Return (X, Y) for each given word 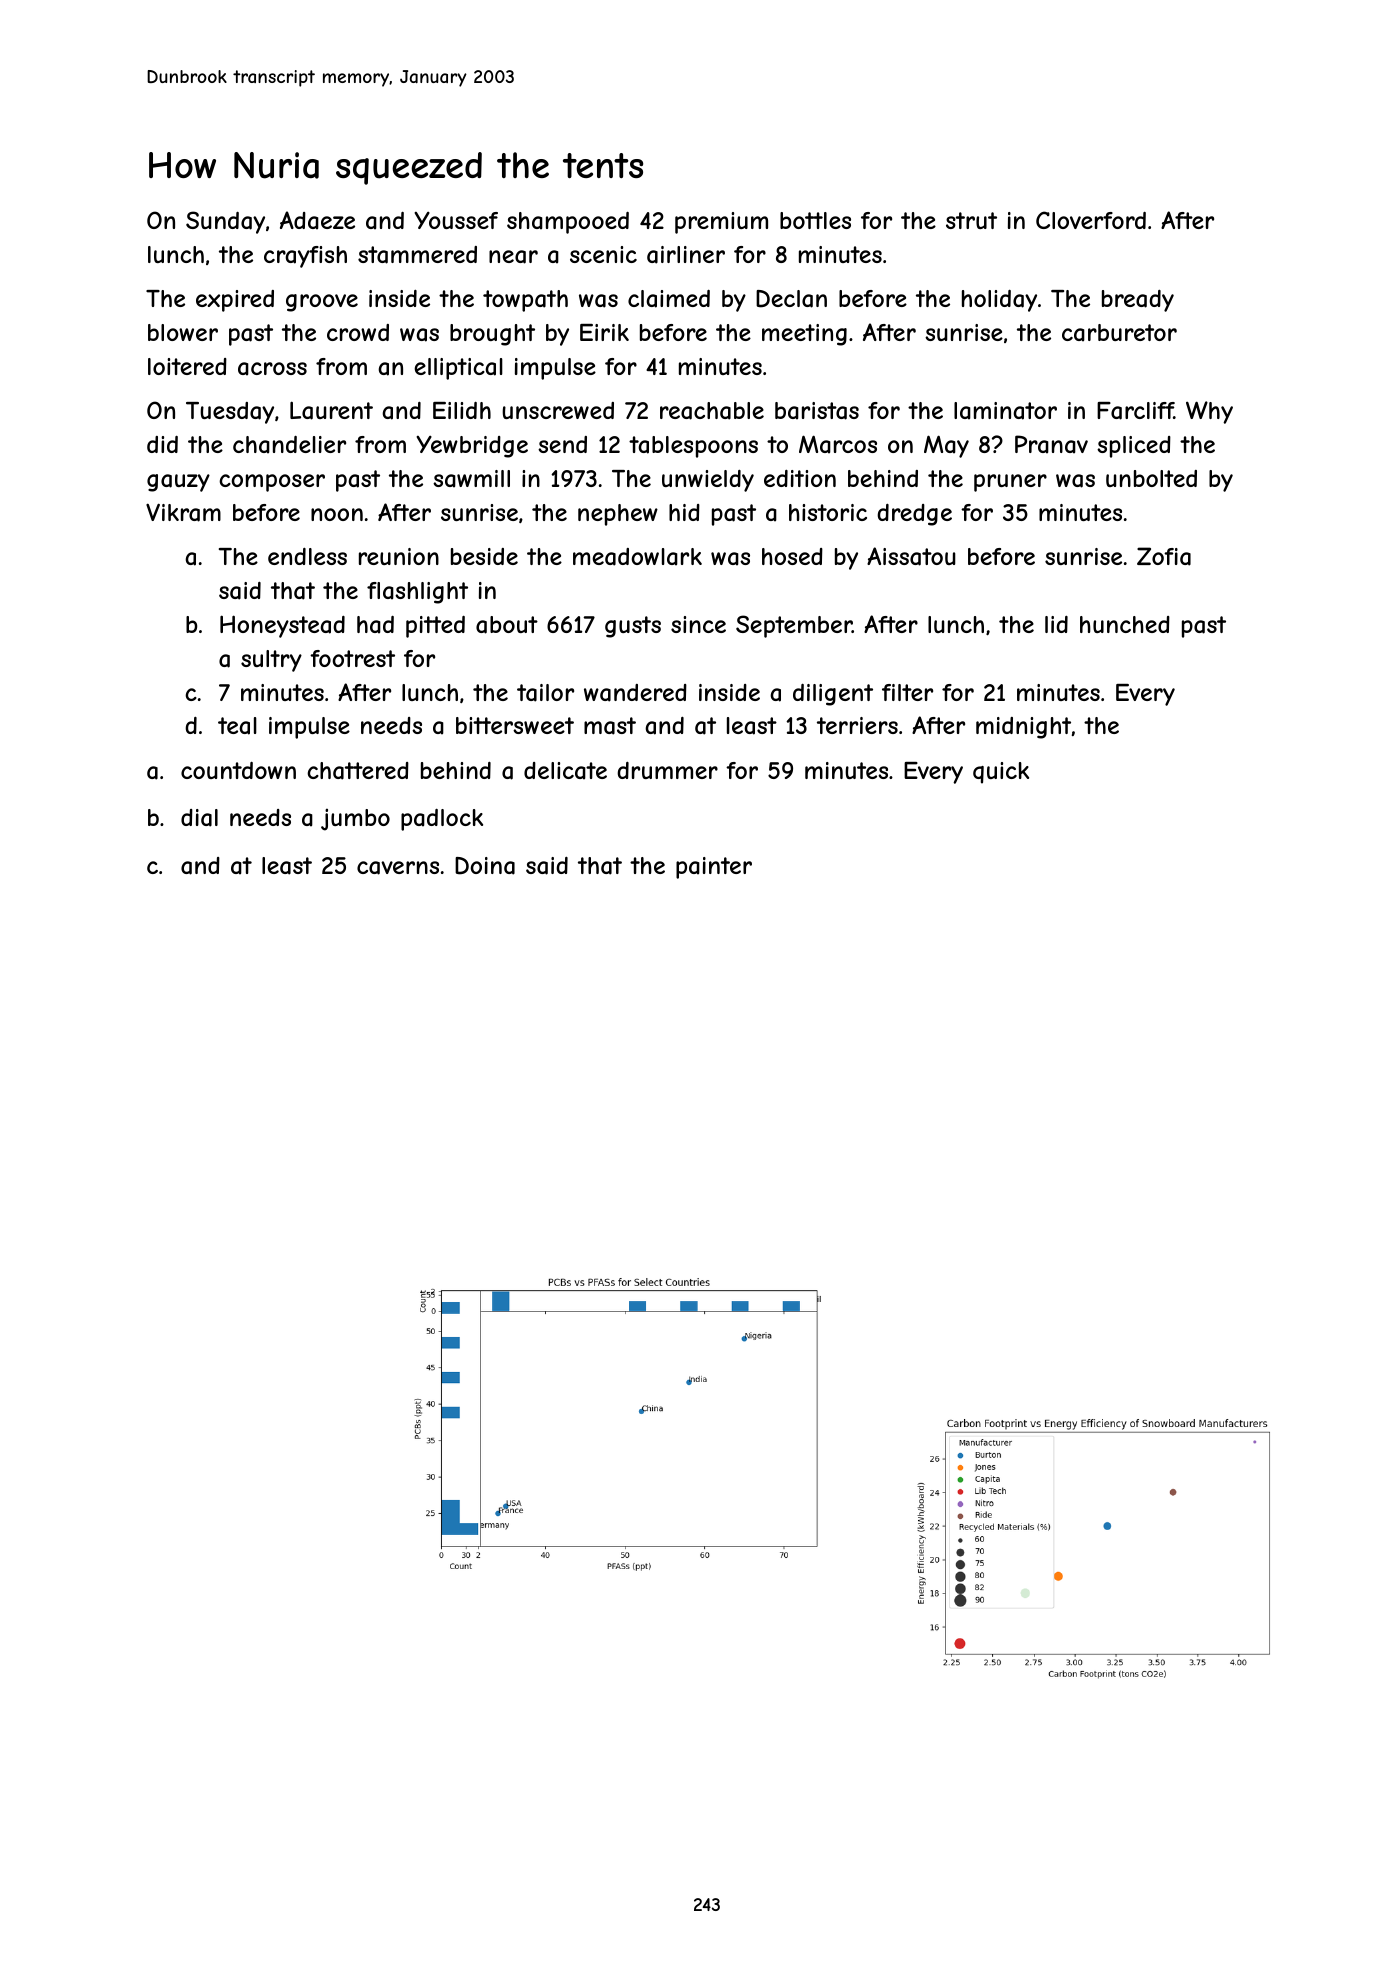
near (513, 257)
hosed (792, 556)
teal (237, 726)
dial (199, 818)
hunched (1125, 624)
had (375, 625)
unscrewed (558, 410)
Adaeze (317, 220)
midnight (1023, 728)
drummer (667, 770)
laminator (1005, 411)
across (272, 369)
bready (1138, 301)
